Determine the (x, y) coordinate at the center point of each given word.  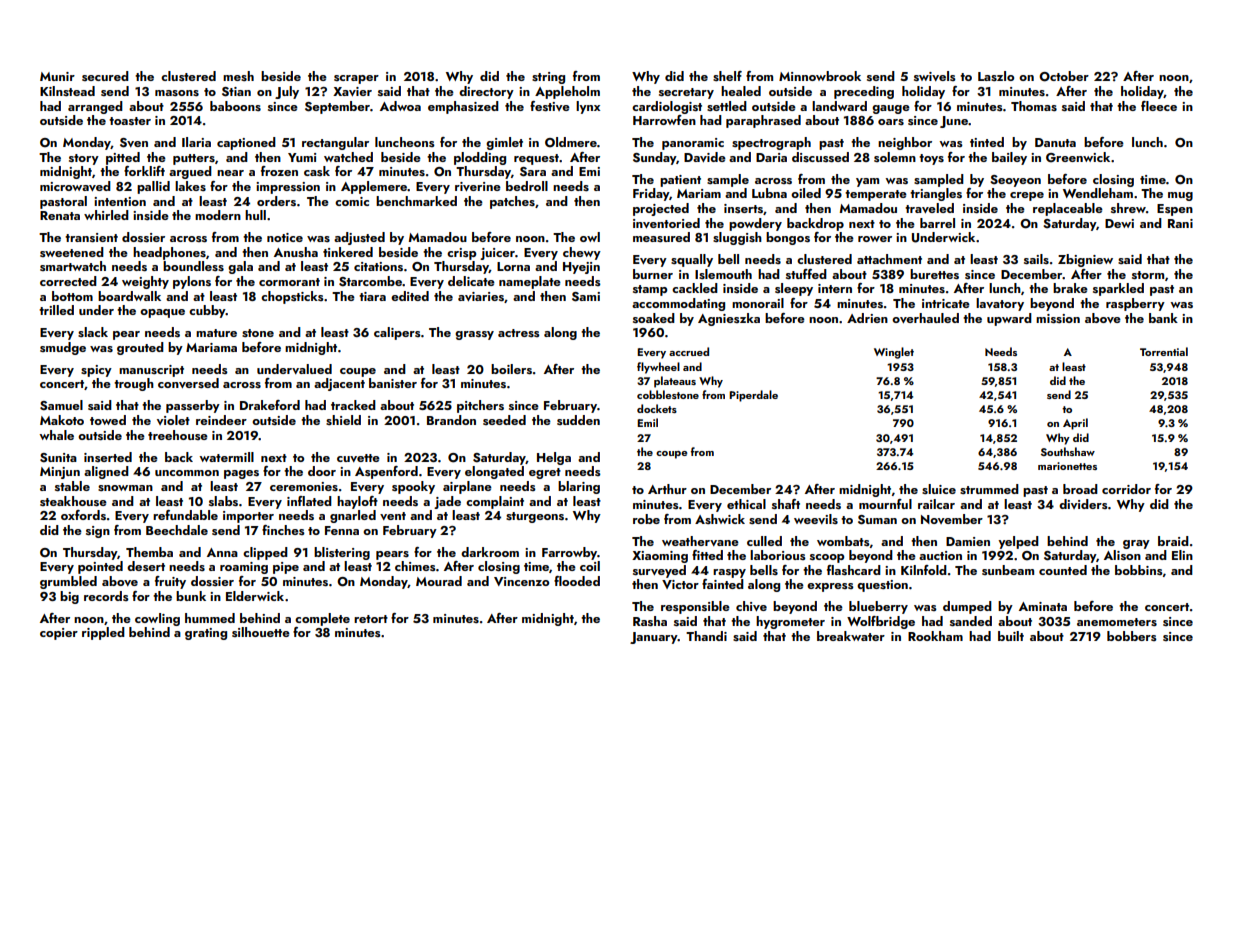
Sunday (655, 158)
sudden (578, 420)
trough (134, 384)
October (1064, 76)
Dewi (1119, 223)
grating (206, 634)
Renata (60, 215)
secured (105, 76)
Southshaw (1068, 451)
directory (486, 92)
